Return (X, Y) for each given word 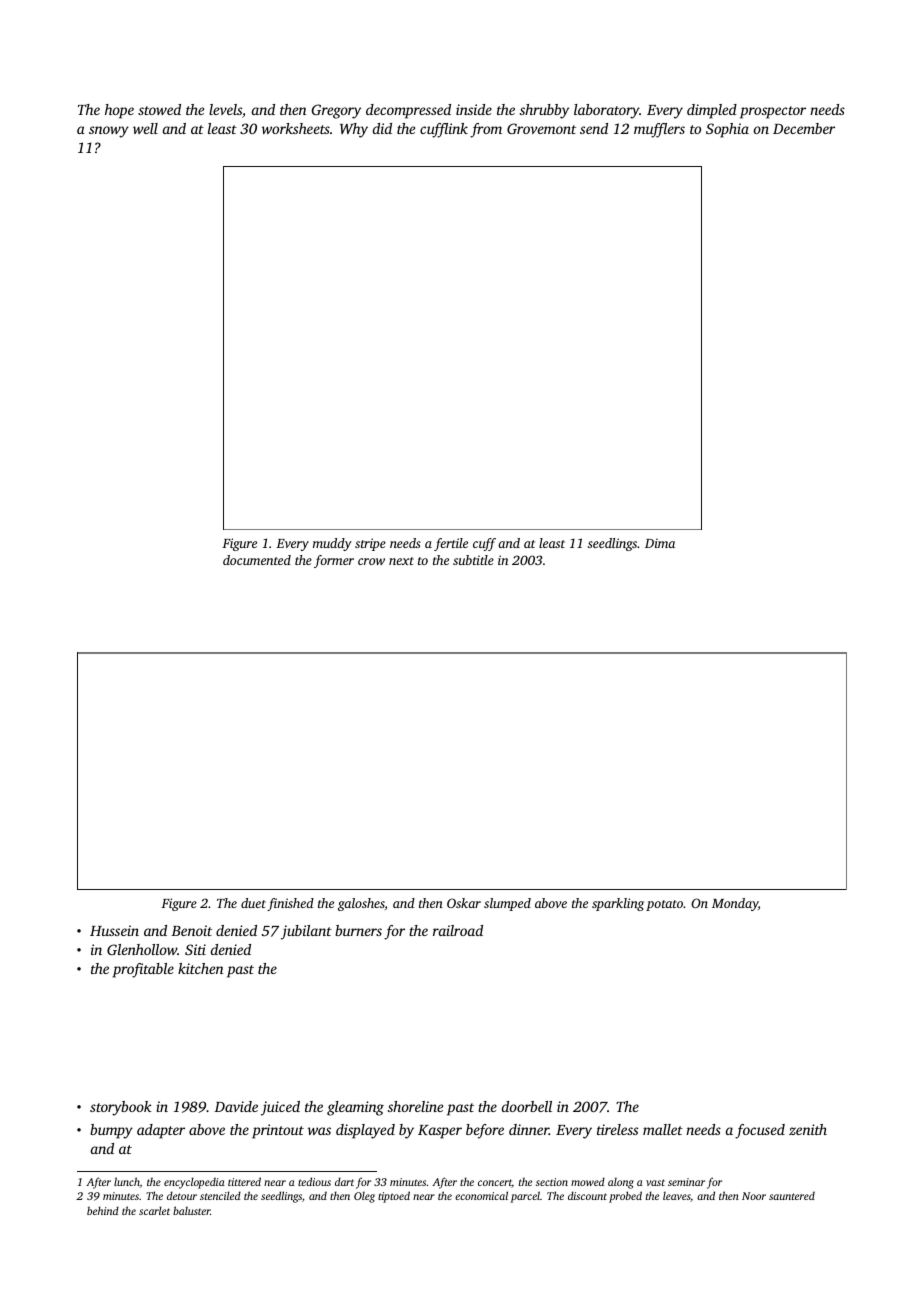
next (401, 561)
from (486, 130)
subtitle (473, 560)
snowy (109, 132)
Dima (660, 543)
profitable (143, 970)
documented (257, 560)
